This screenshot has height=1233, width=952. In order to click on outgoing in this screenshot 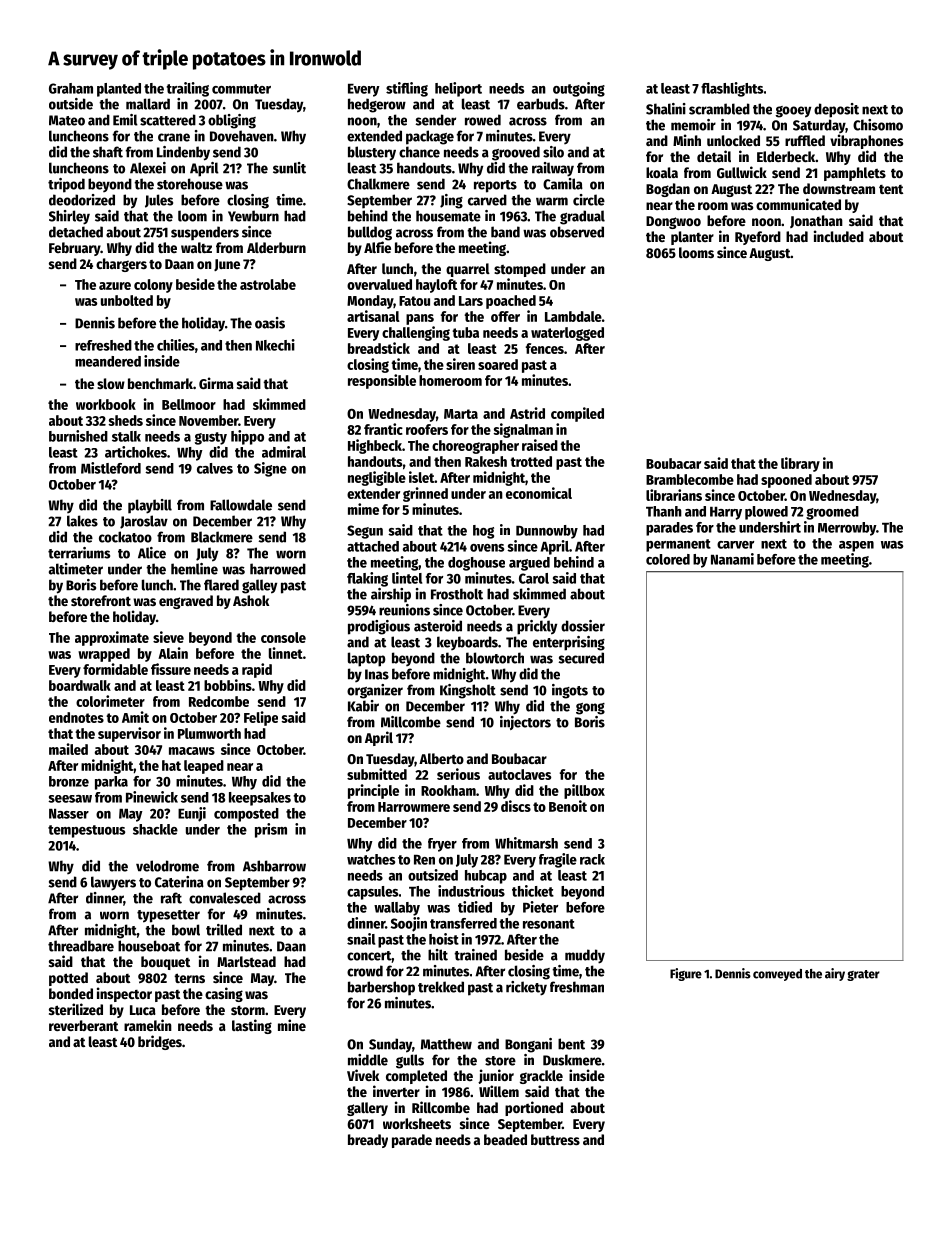, I will do `click(579, 89)`.
